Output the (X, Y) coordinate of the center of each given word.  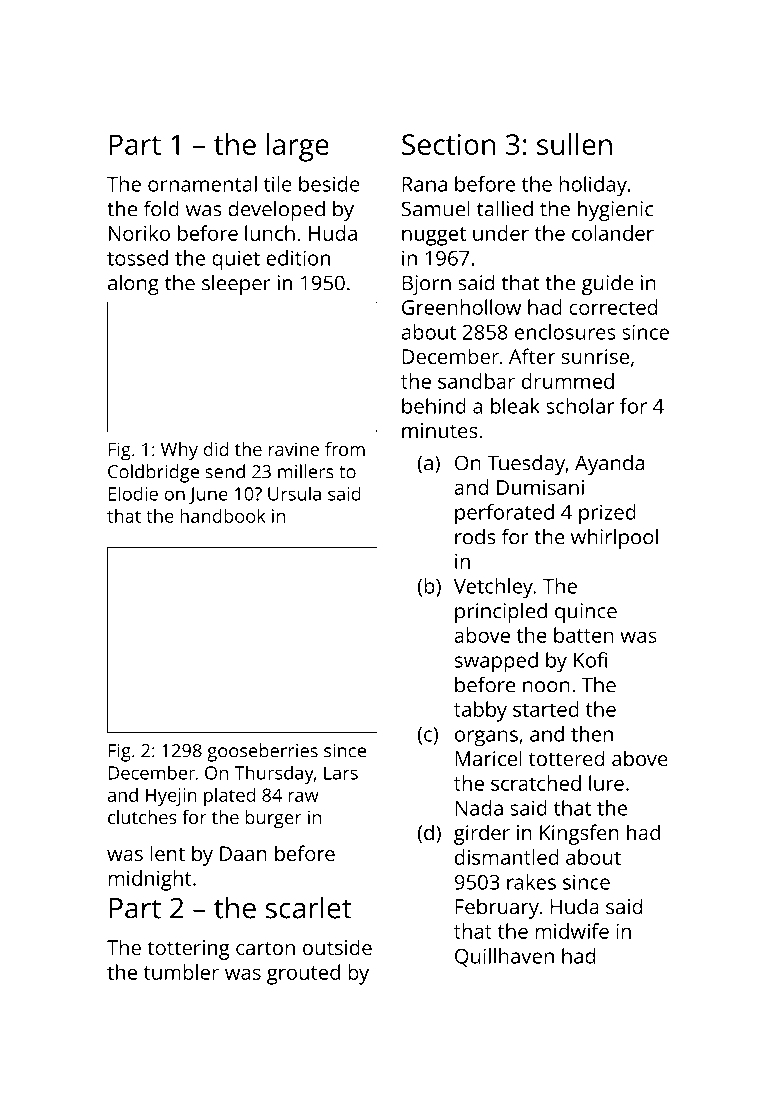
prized (607, 514)
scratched (536, 783)
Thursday (274, 774)
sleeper (236, 285)
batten (584, 635)
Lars (341, 773)
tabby (480, 711)
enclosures (565, 332)
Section (448, 144)
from (345, 449)
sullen (574, 144)
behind (434, 406)
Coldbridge (153, 473)
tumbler (181, 972)
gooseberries (262, 752)
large (298, 147)
